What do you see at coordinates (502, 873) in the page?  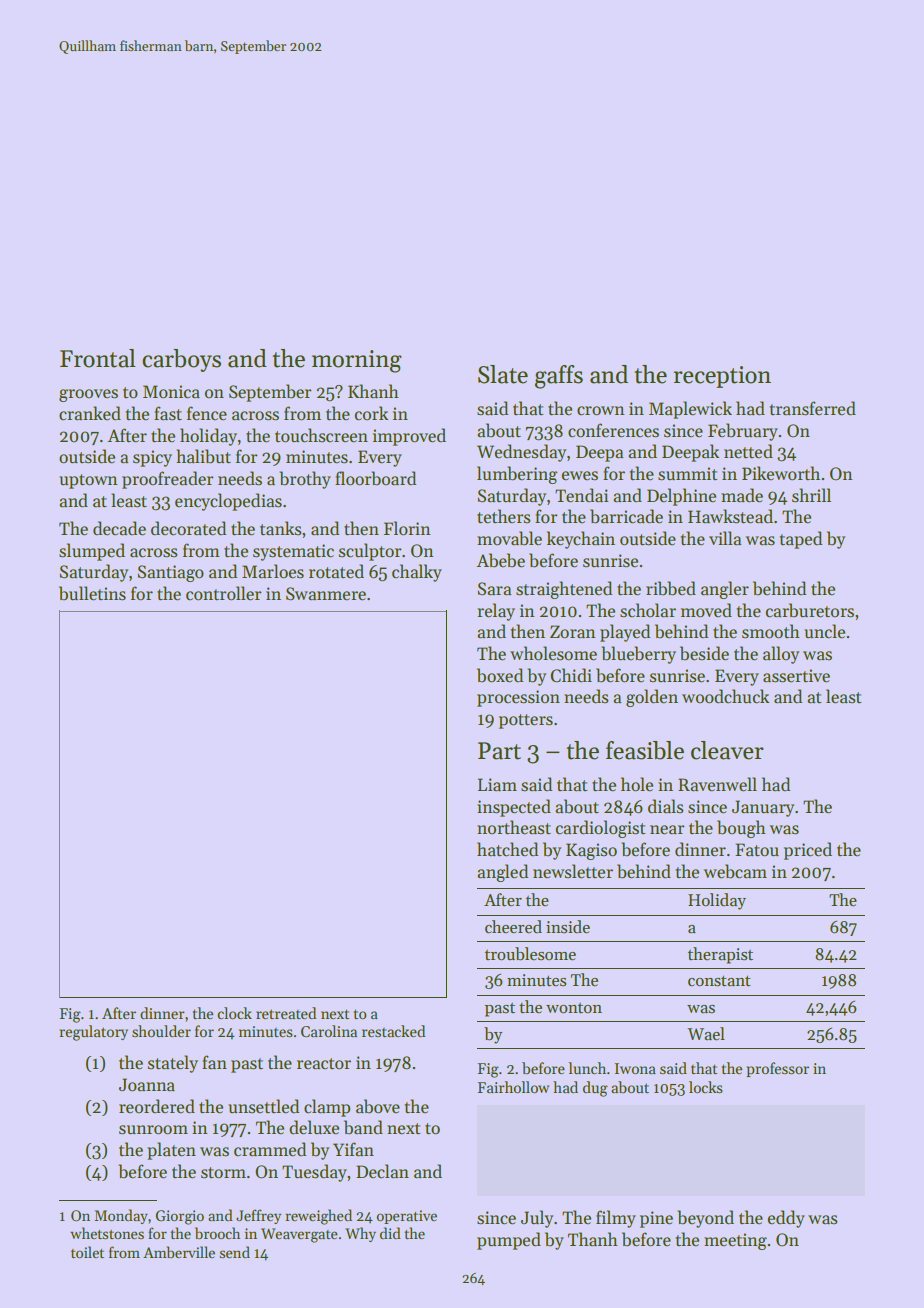 I see `angled` at bounding box center [502, 873].
